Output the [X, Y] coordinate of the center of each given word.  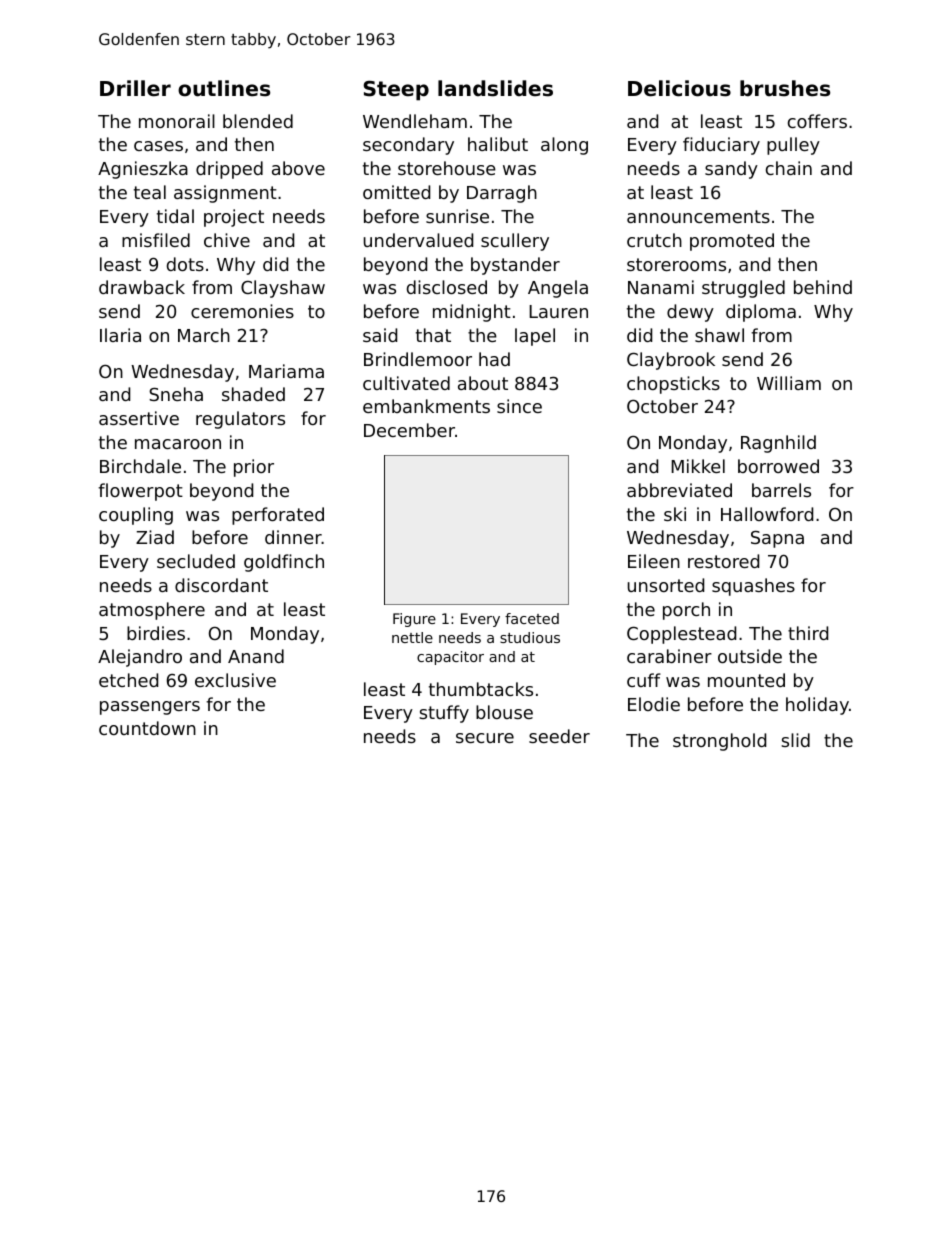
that [433, 335]
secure [485, 738]
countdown [147, 728]
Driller [135, 88]
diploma [761, 313]
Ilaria [120, 335]
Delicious [679, 88]
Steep [396, 90]
